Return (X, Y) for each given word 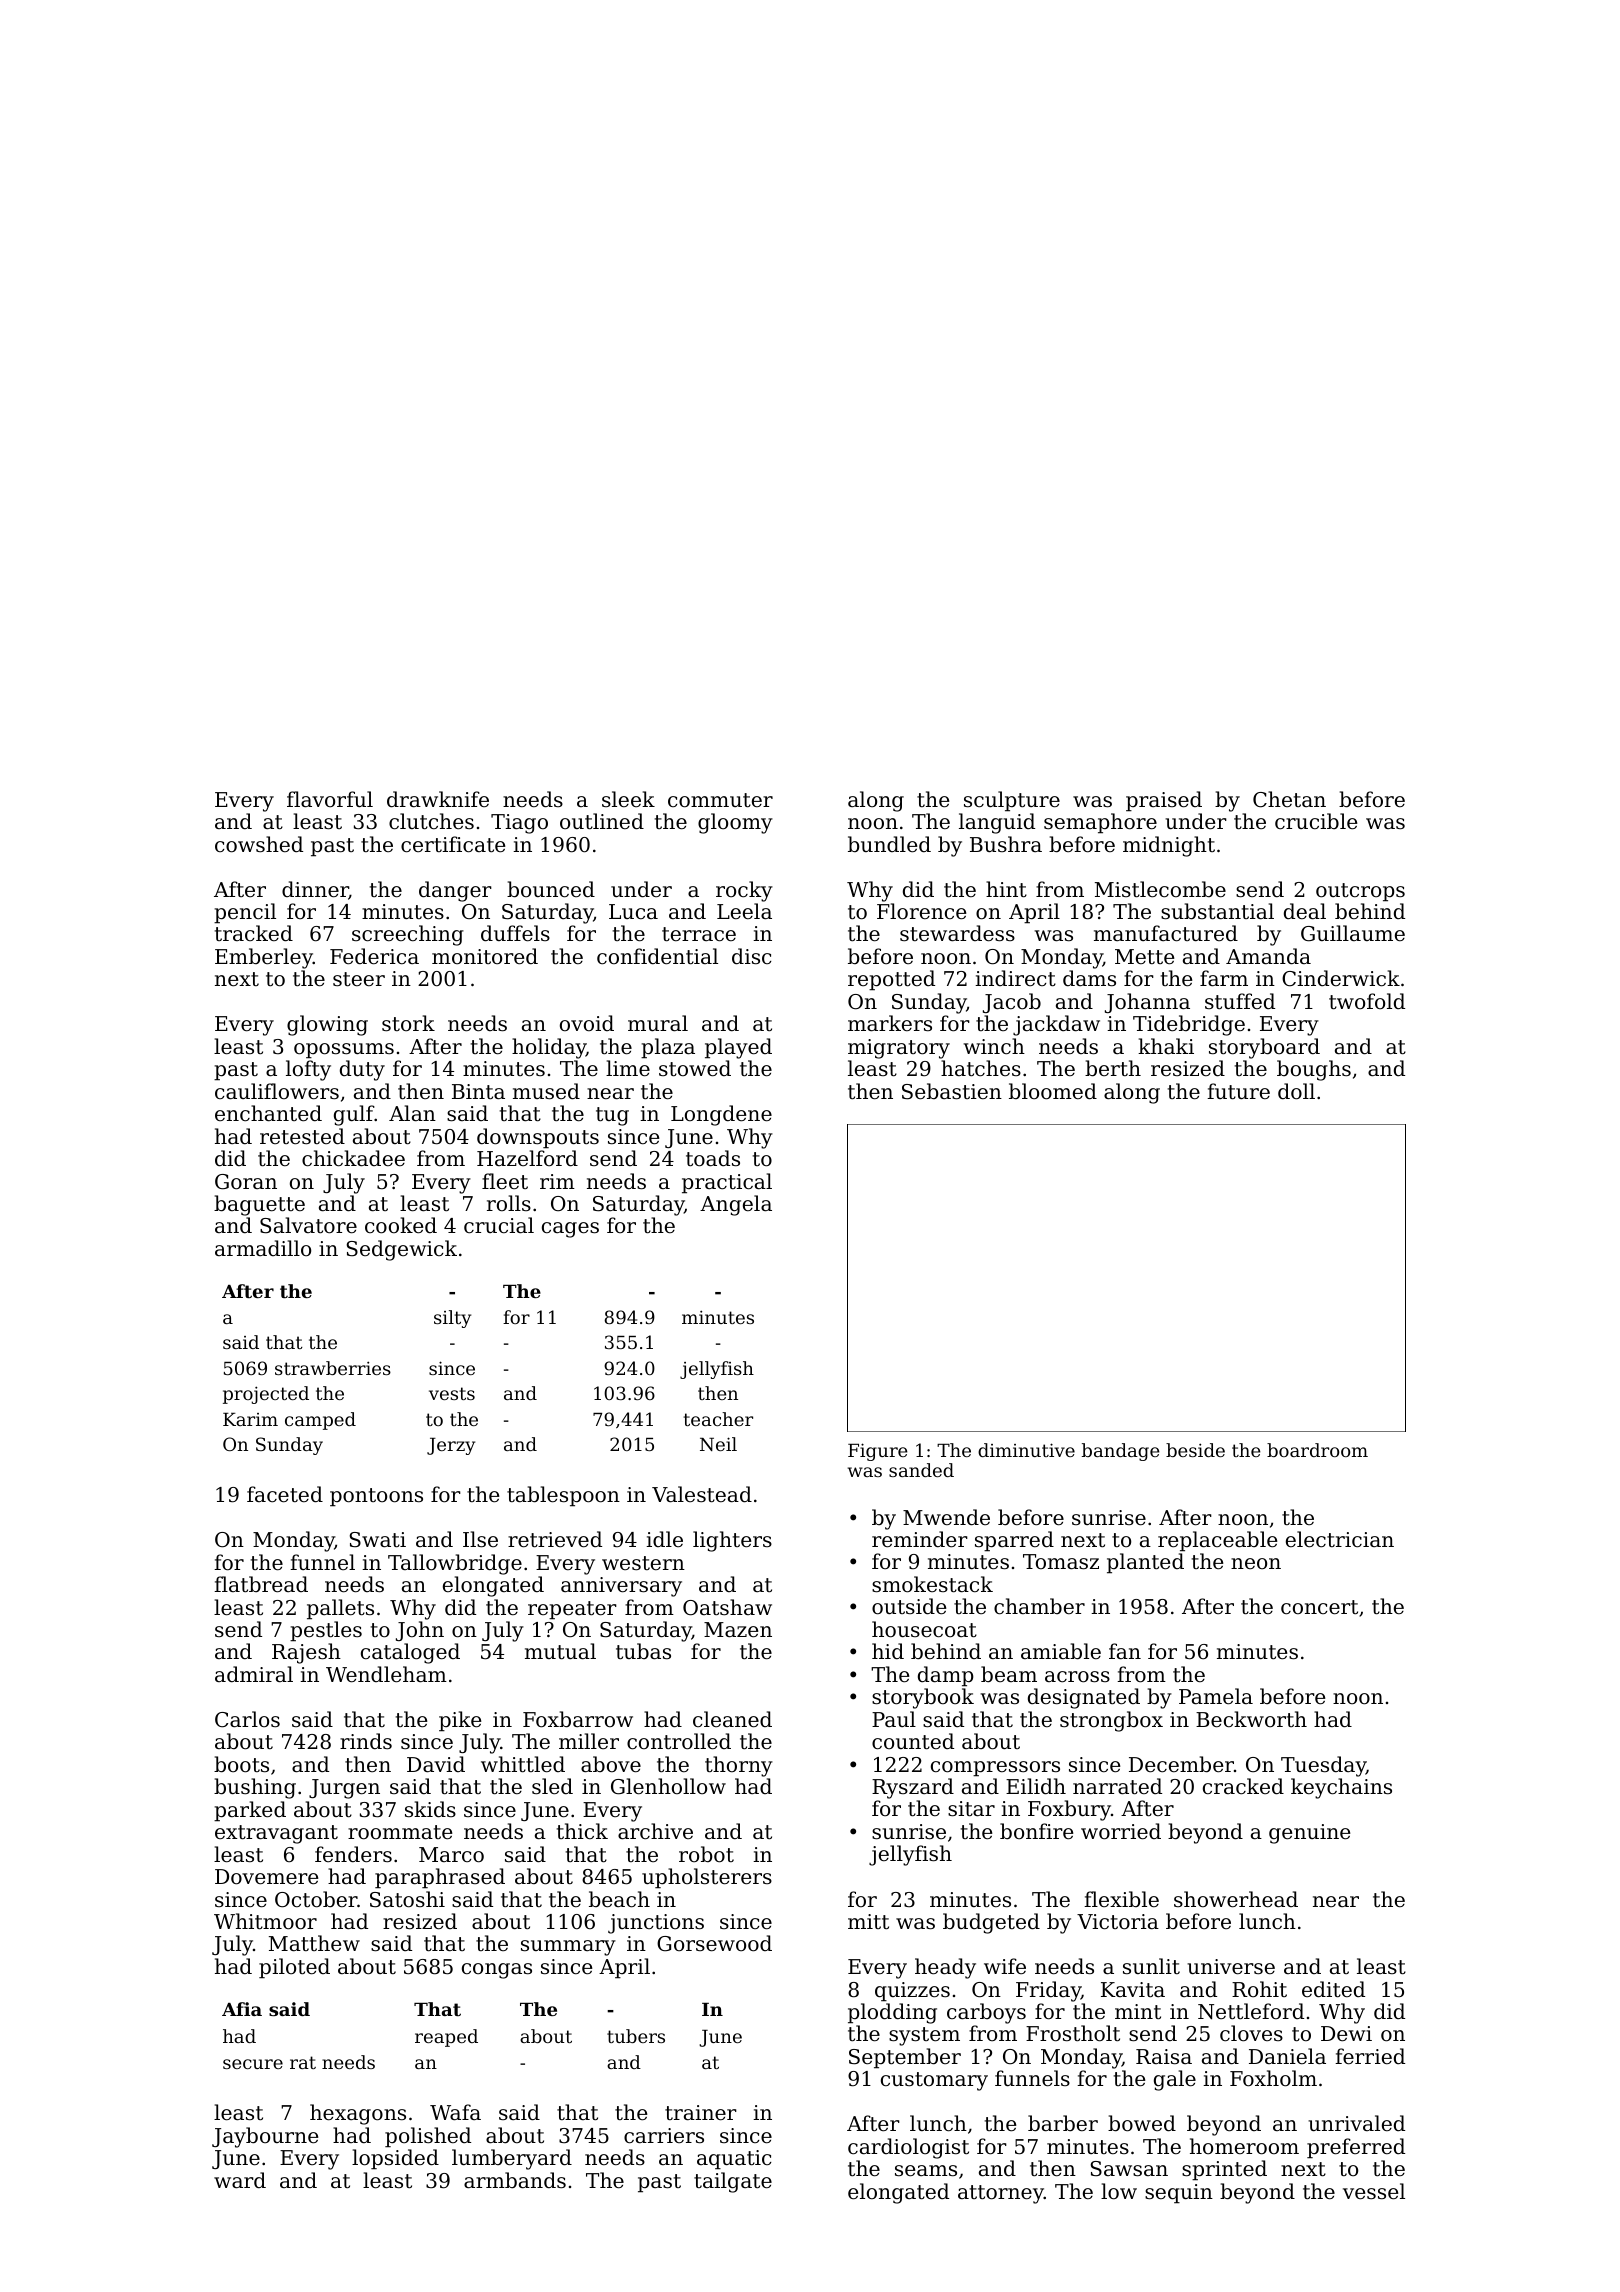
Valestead (702, 1494)
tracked (254, 933)
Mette (1144, 957)
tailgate (733, 2182)
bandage (1121, 1452)
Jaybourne (265, 2137)
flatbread (261, 1584)
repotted (891, 980)
